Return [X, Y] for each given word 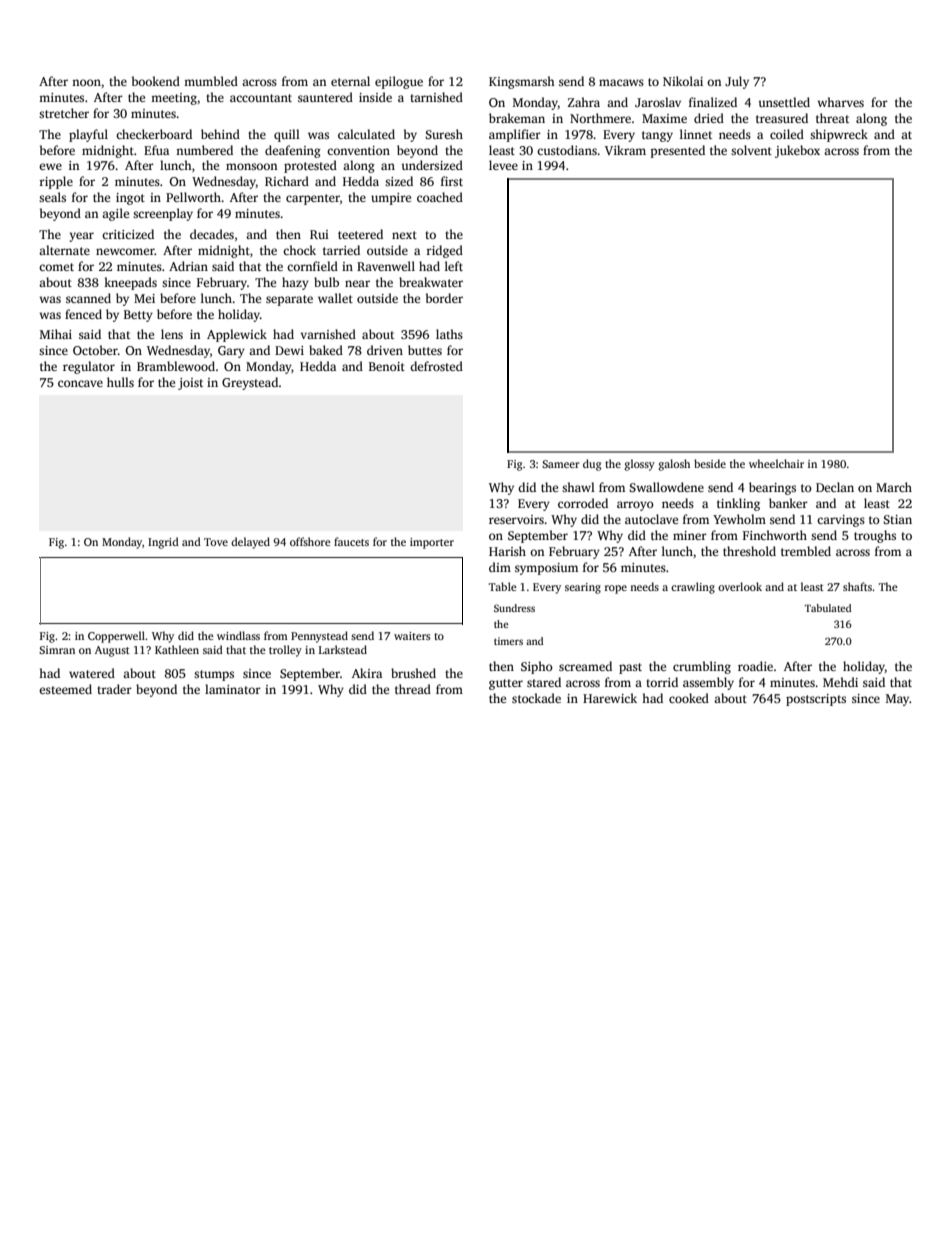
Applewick [237, 335]
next [404, 235]
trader [114, 689]
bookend [156, 81]
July [737, 82]
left [454, 266]
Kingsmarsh [522, 82]
